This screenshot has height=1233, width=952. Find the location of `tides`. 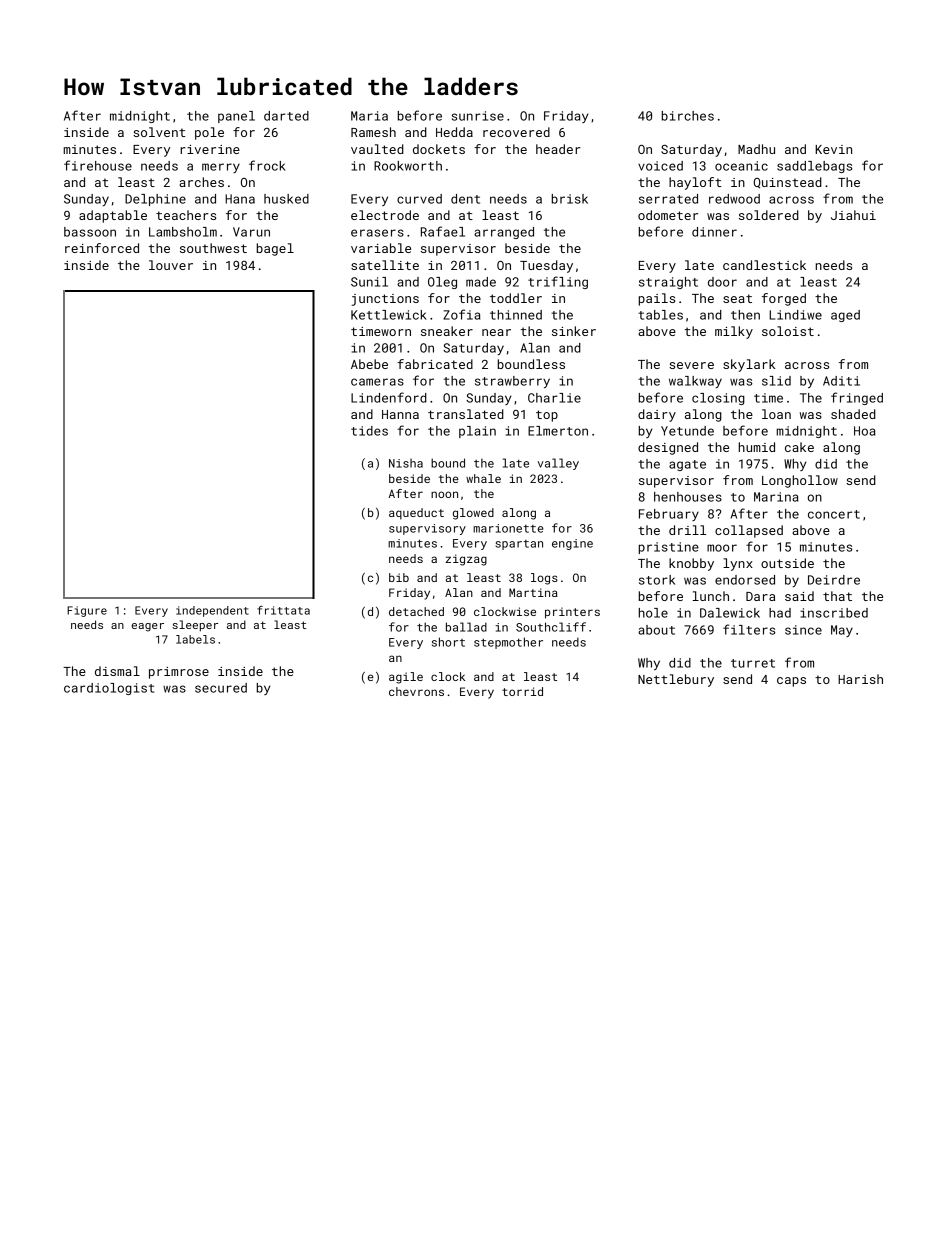

tides is located at coordinates (369, 431).
